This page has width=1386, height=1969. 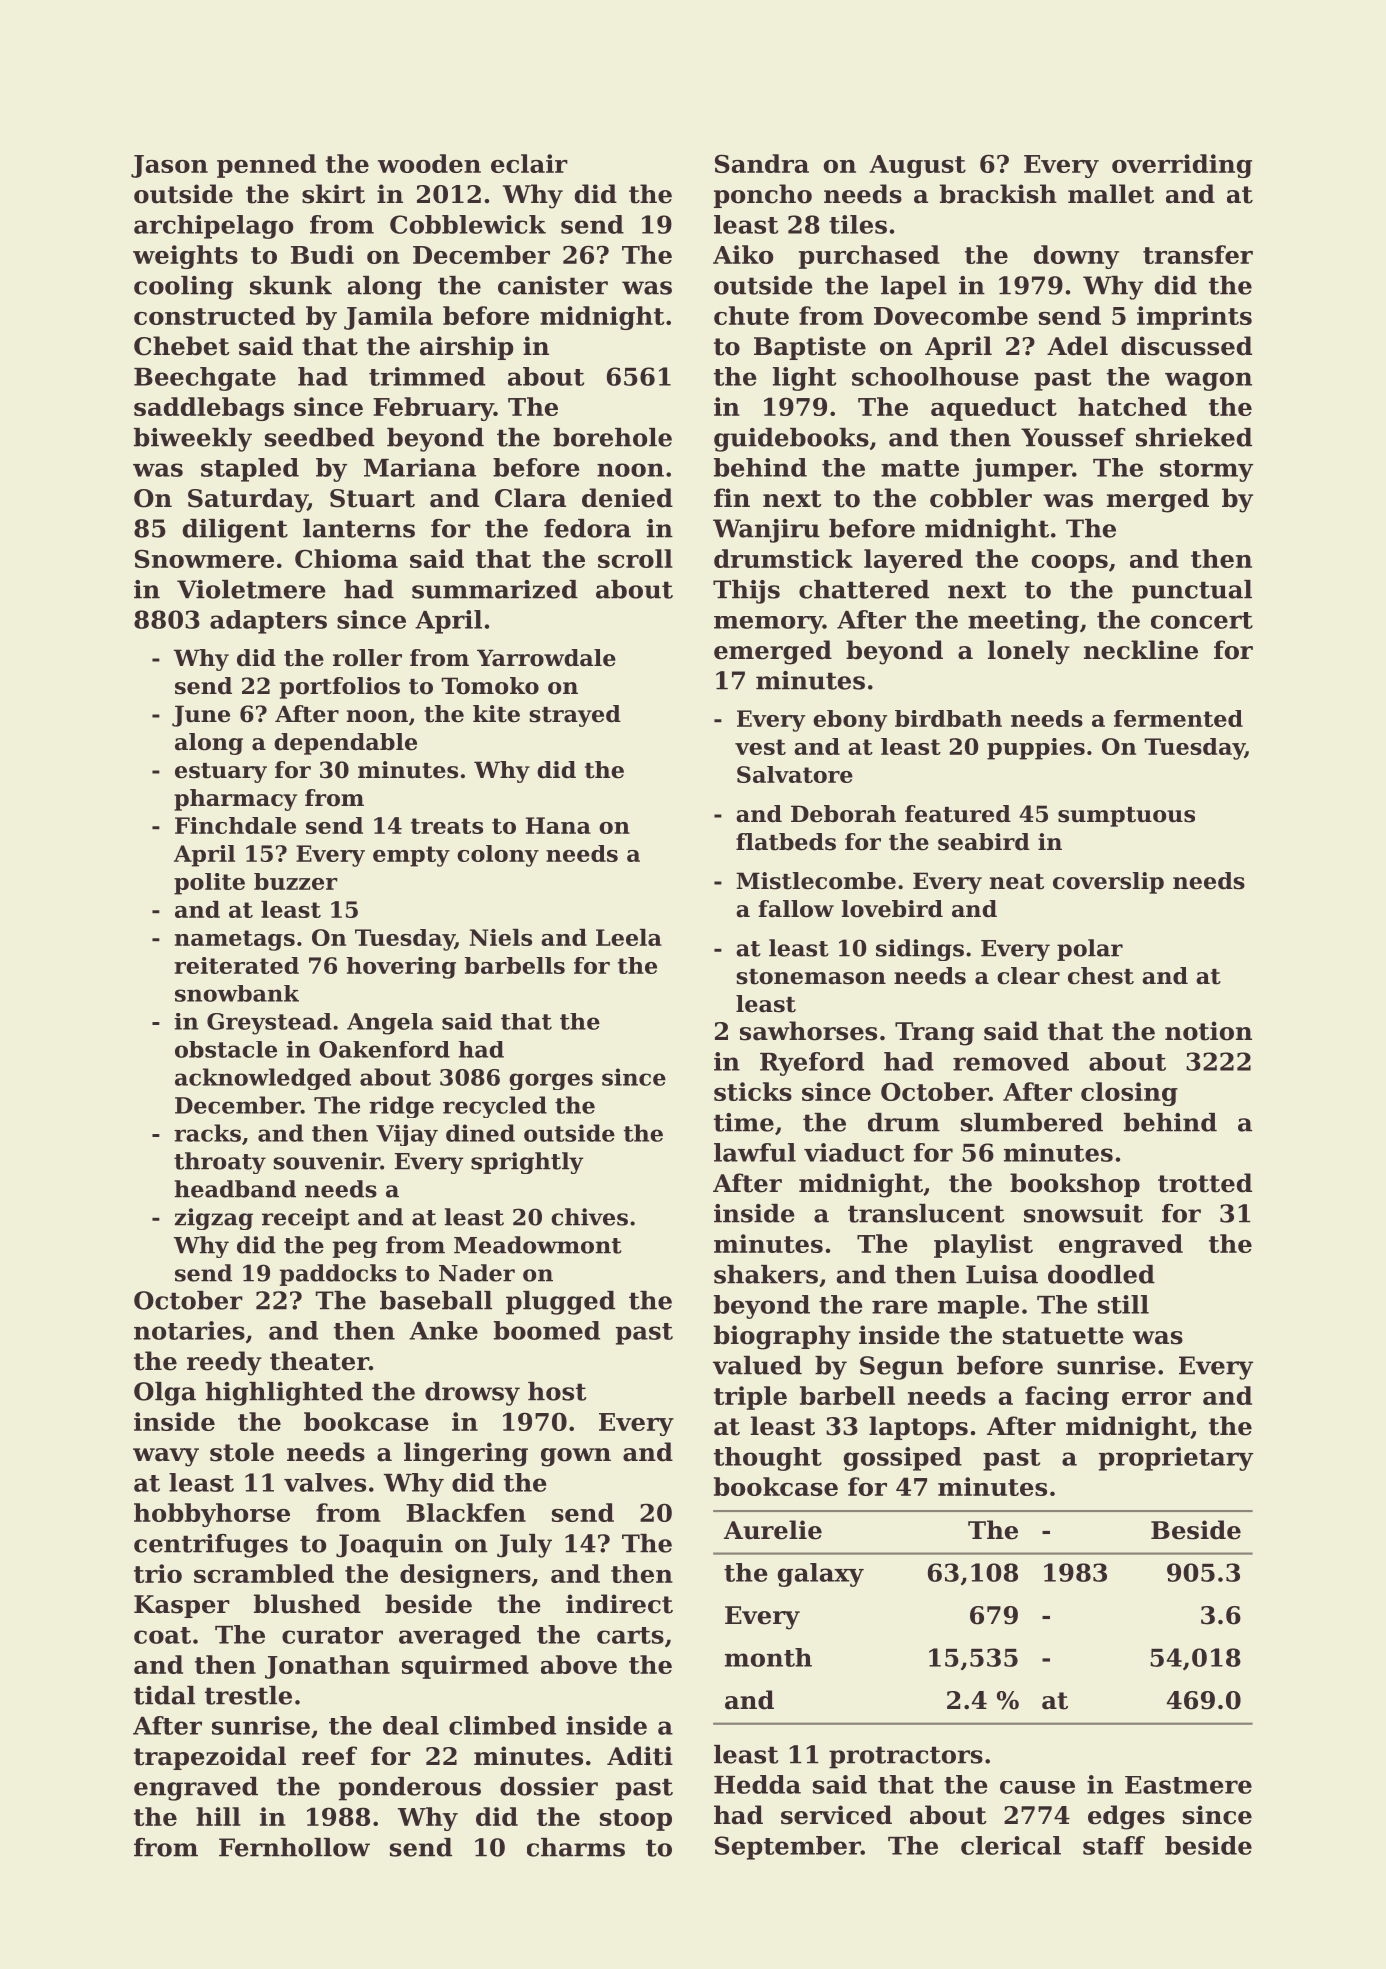 I want to click on mallet, so click(x=1111, y=194).
